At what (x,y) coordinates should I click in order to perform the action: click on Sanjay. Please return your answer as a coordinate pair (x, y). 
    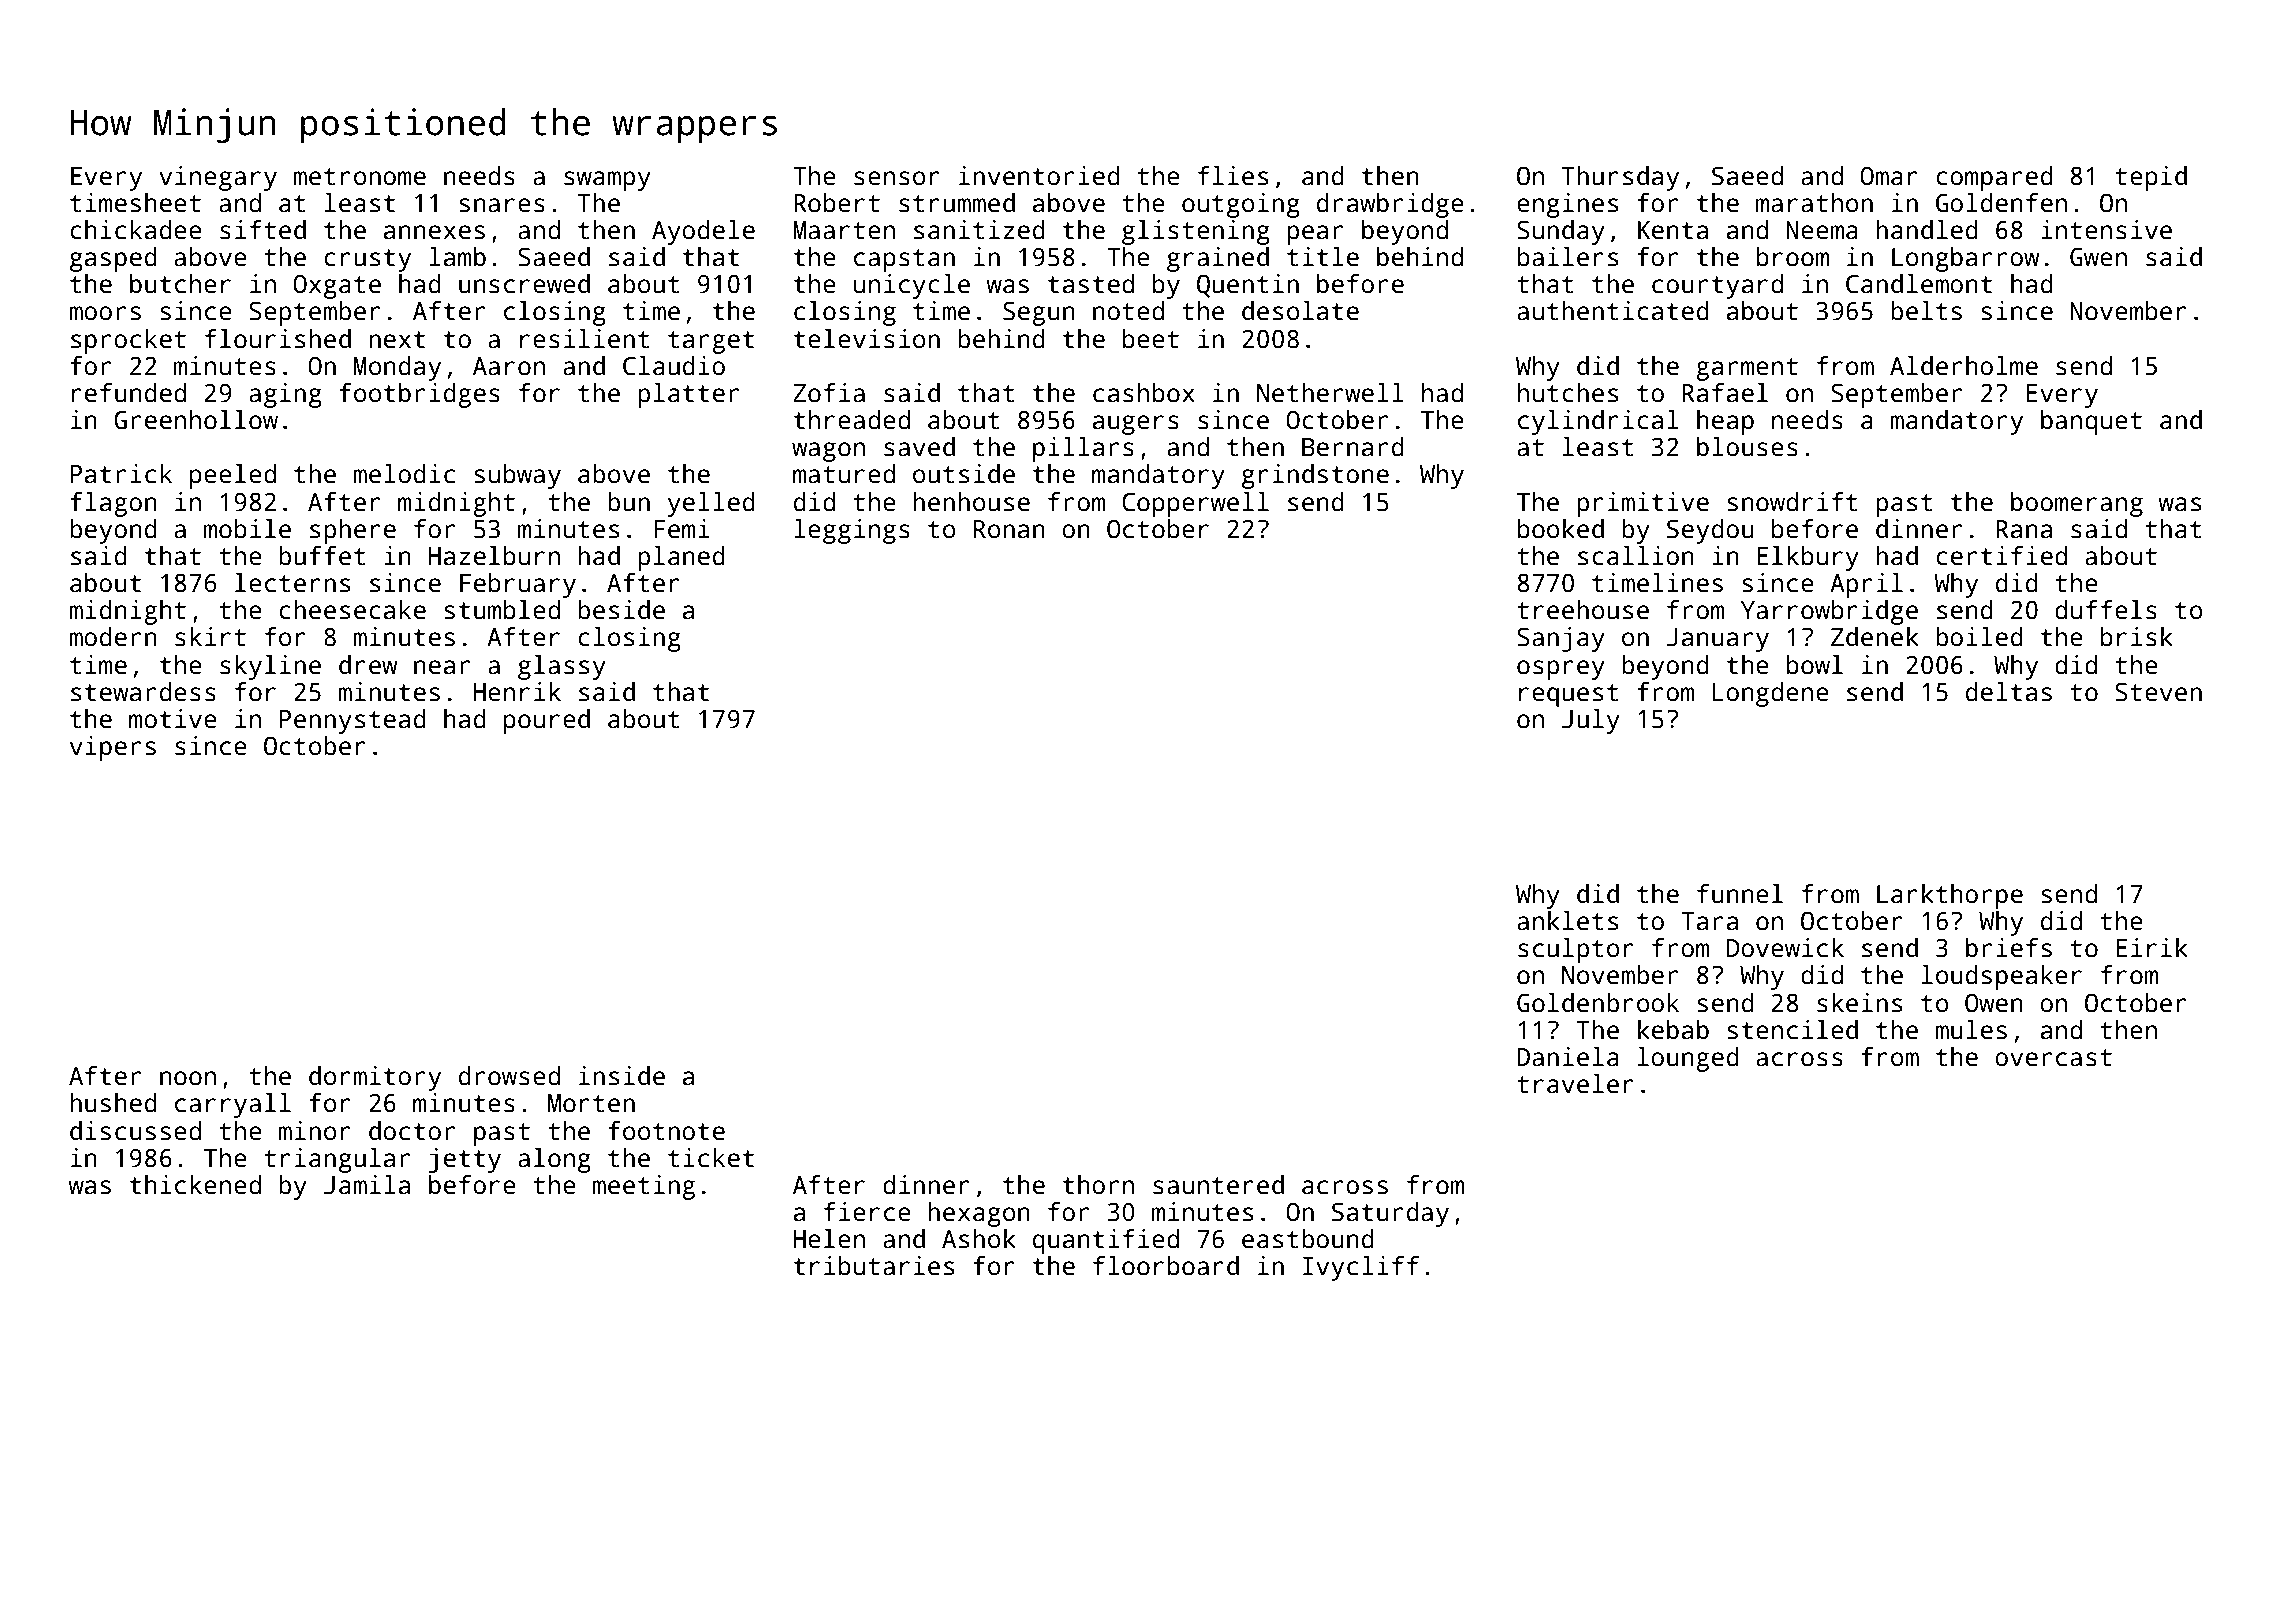
    Looking at the image, I should click on (1561, 639).
